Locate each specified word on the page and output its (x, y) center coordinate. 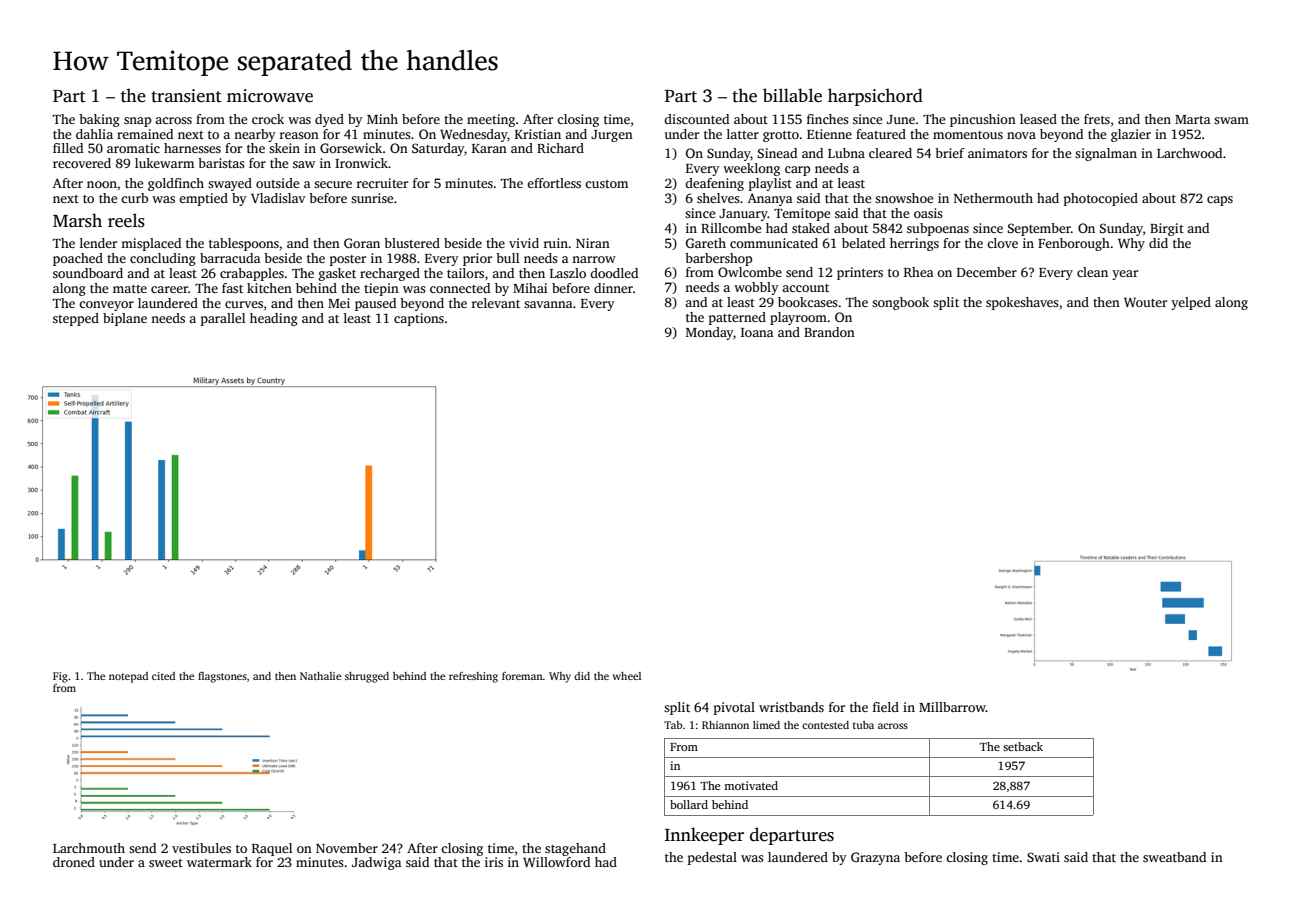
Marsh (77, 220)
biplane (125, 319)
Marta (1193, 119)
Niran (593, 243)
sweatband (1174, 857)
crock (268, 119)
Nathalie (320, 676)
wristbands (791, 707)
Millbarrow (952, 707)
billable (792, 95)
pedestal (712, 858)
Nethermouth (993, 198)
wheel (627, 676)
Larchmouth (89, 848)
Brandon (829, 332)
